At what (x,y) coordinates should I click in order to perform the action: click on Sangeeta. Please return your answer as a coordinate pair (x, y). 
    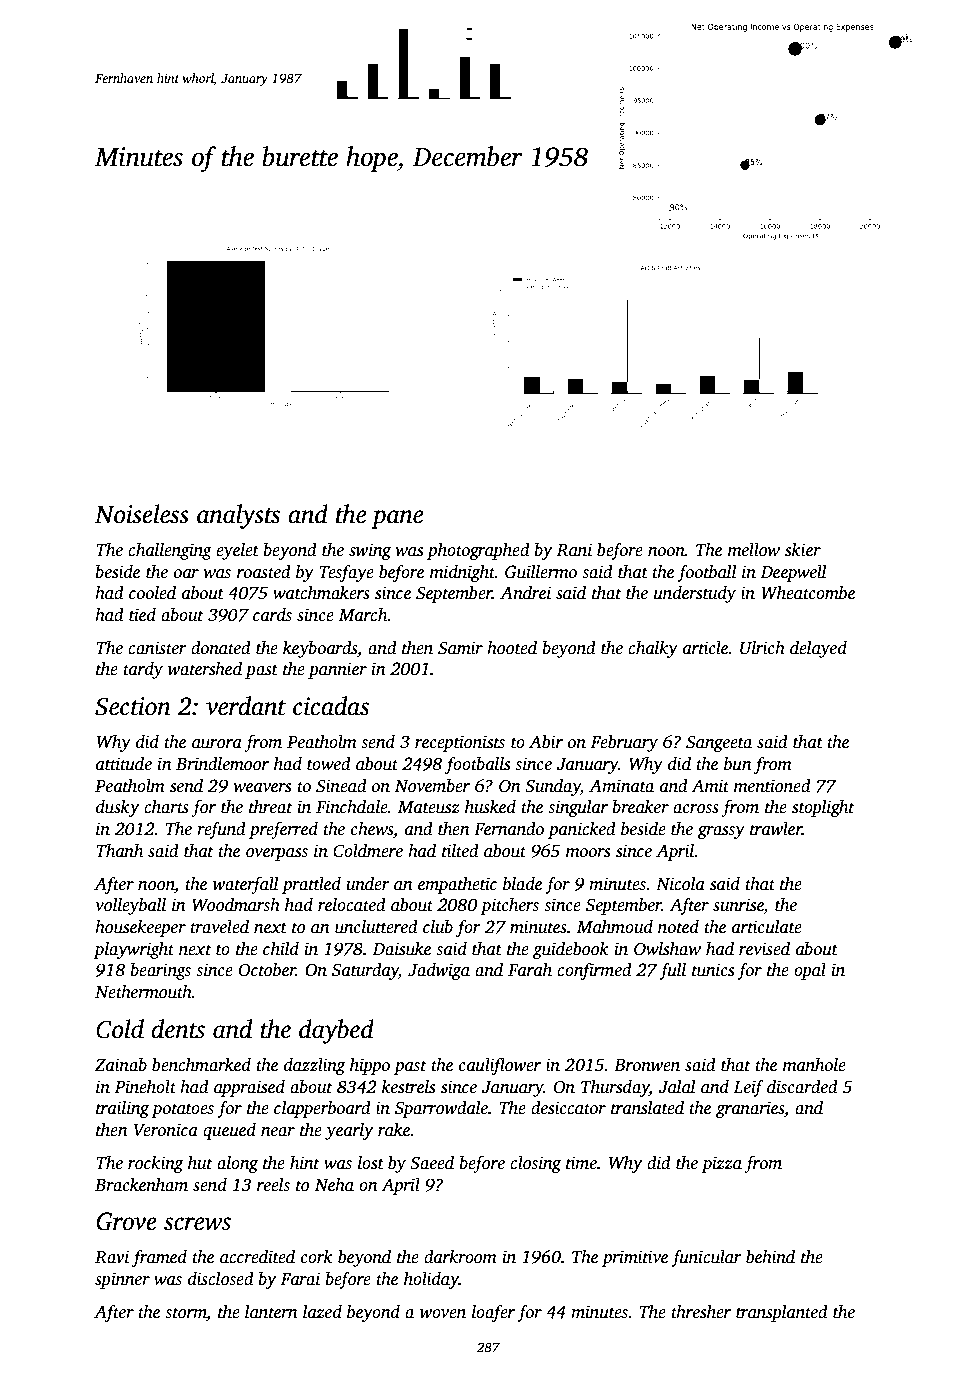
    Looking at the image, I should click on (719, 744).
